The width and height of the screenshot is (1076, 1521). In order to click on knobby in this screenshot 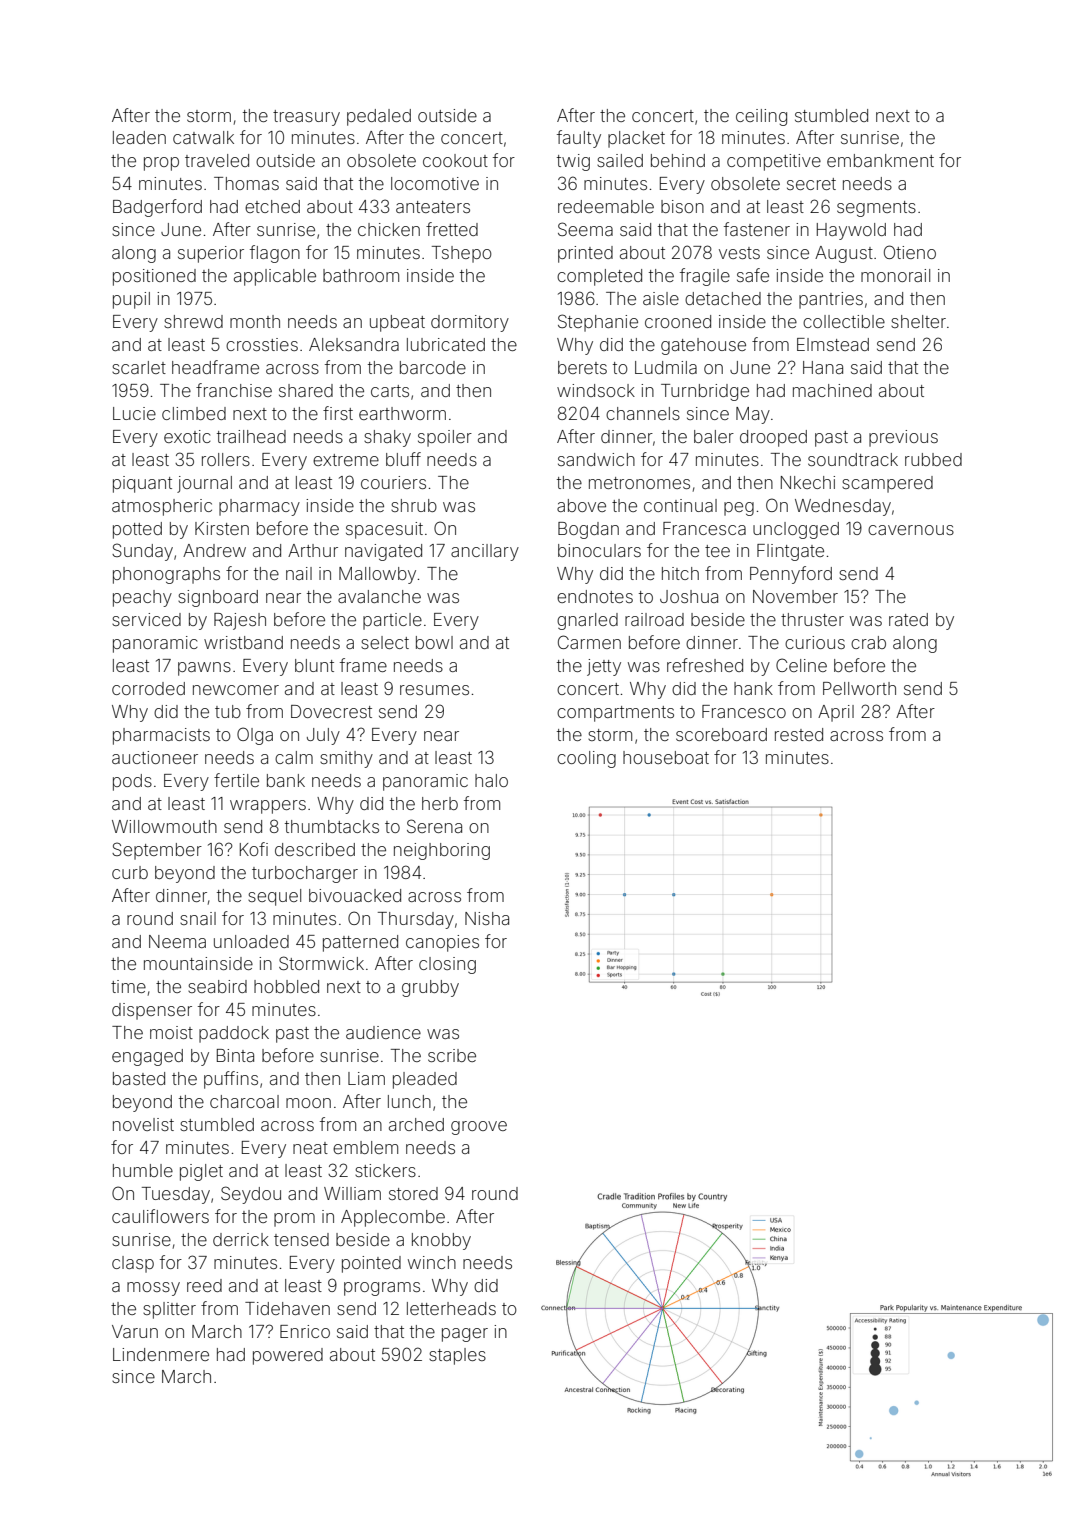, I will do `click(441, 1241)`.
